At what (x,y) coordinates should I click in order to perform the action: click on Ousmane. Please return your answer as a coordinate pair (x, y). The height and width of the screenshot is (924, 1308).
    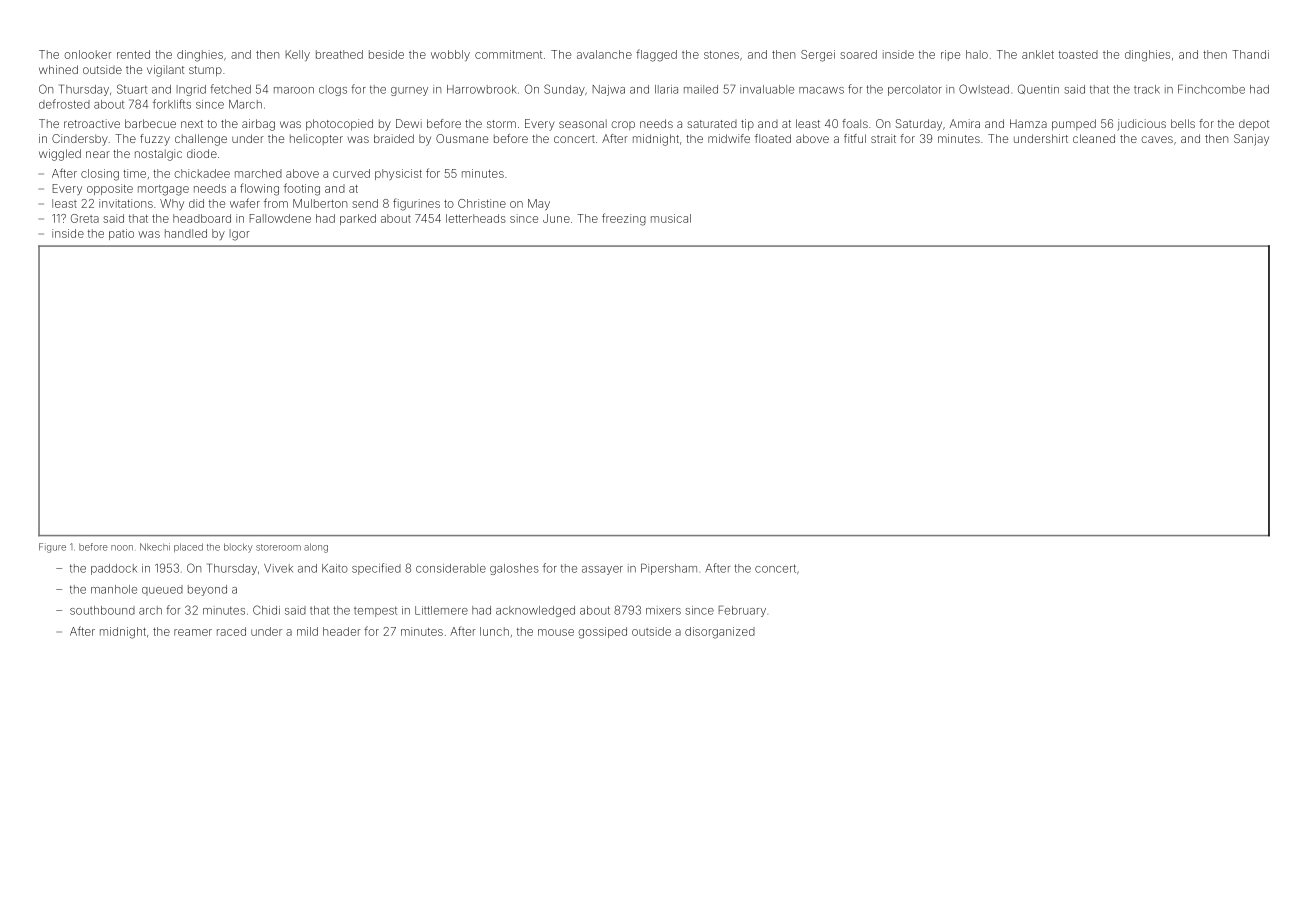
    Looking at the image, I should click on (462, 138).
